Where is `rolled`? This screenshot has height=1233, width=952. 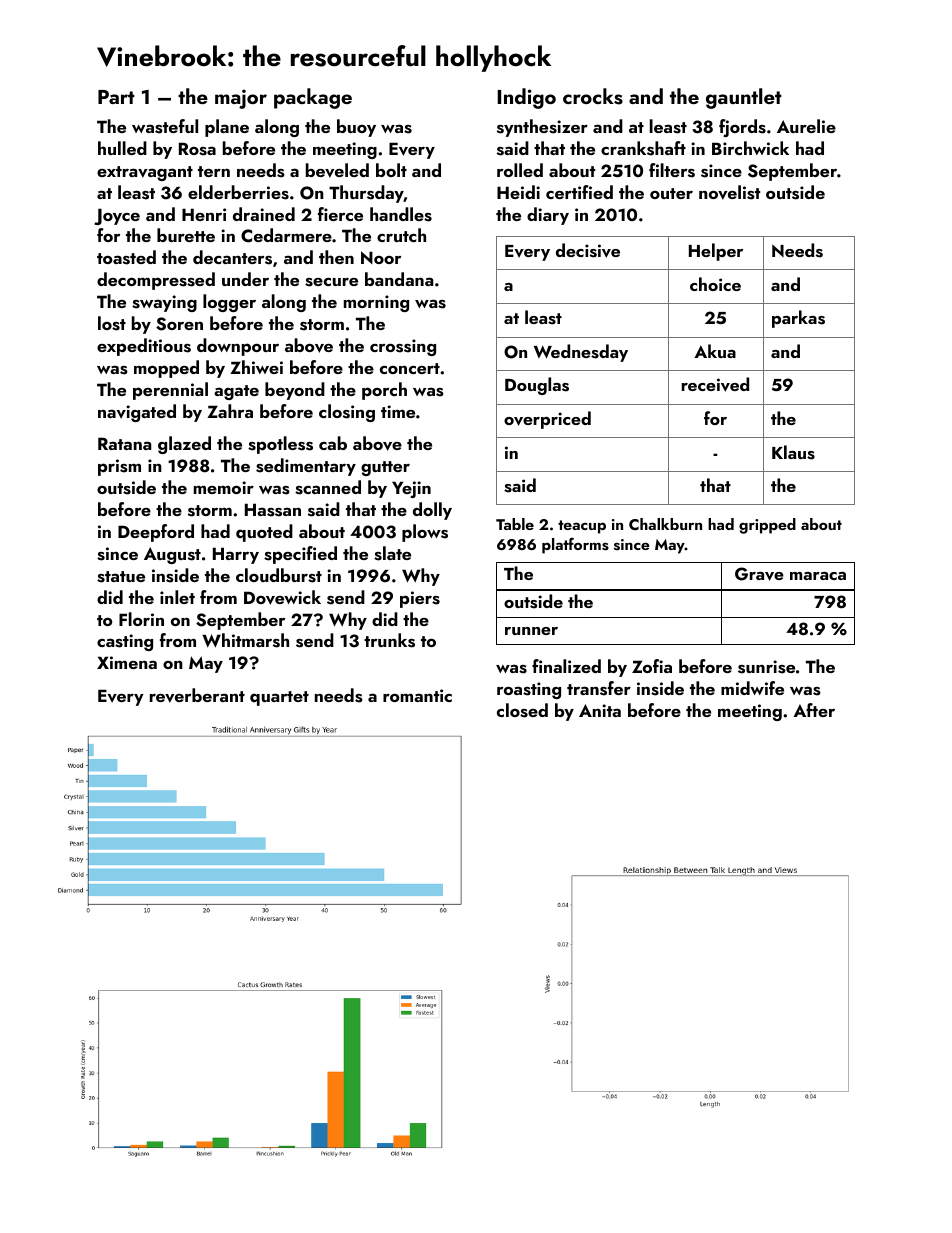 rolled is located at coordinates (520, 170).
